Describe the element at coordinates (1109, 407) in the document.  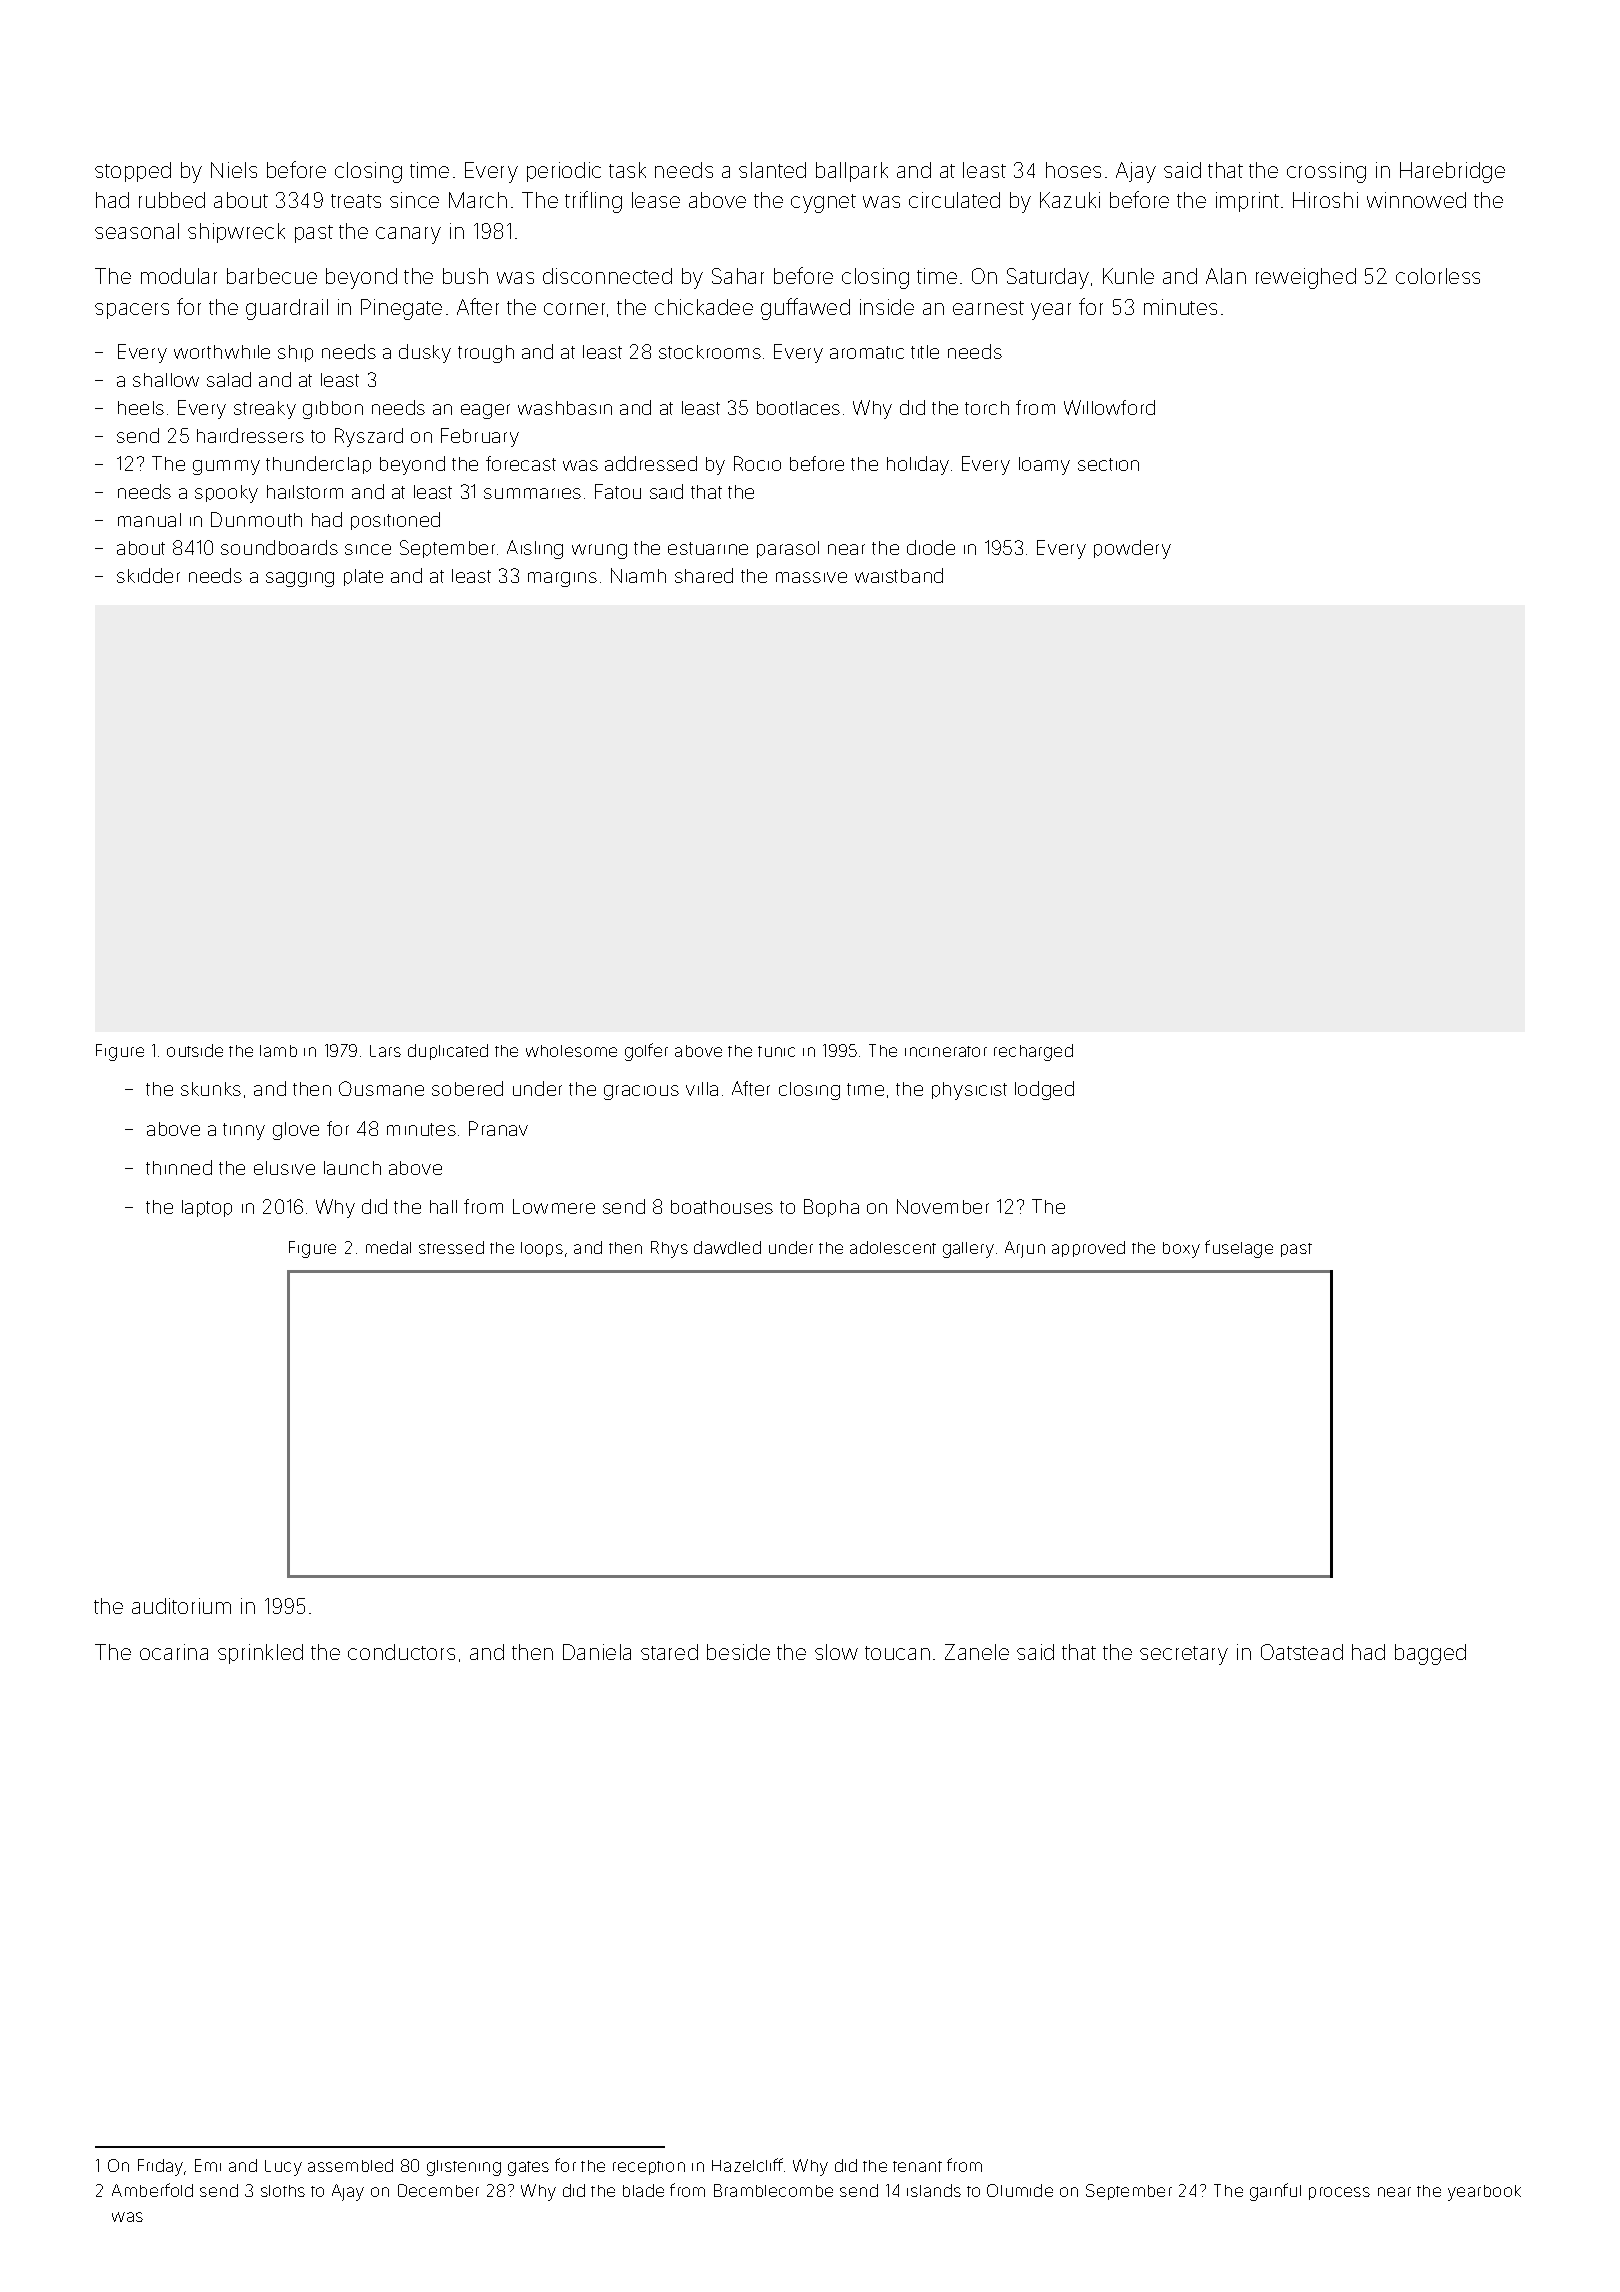
I see `Willowford` at that location.
